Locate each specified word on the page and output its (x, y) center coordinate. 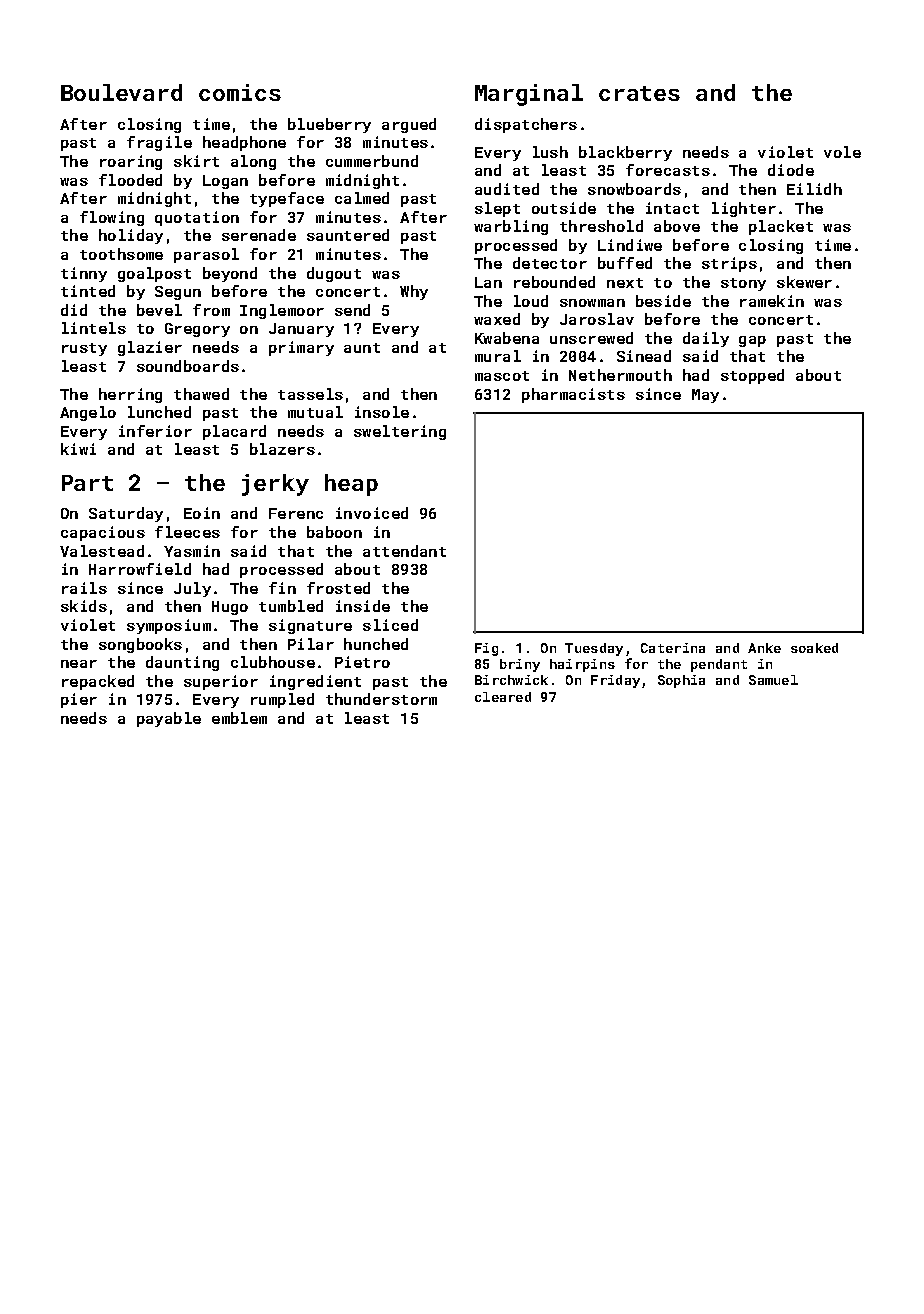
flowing (112, 218)
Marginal (529, 95)
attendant (404, 551)
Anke (764, 648)
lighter (744, 209)
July (192, 589)
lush (550, 152)
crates (639, 93)
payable (169, 719)
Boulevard (121, 92)
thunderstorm (381, 699)
